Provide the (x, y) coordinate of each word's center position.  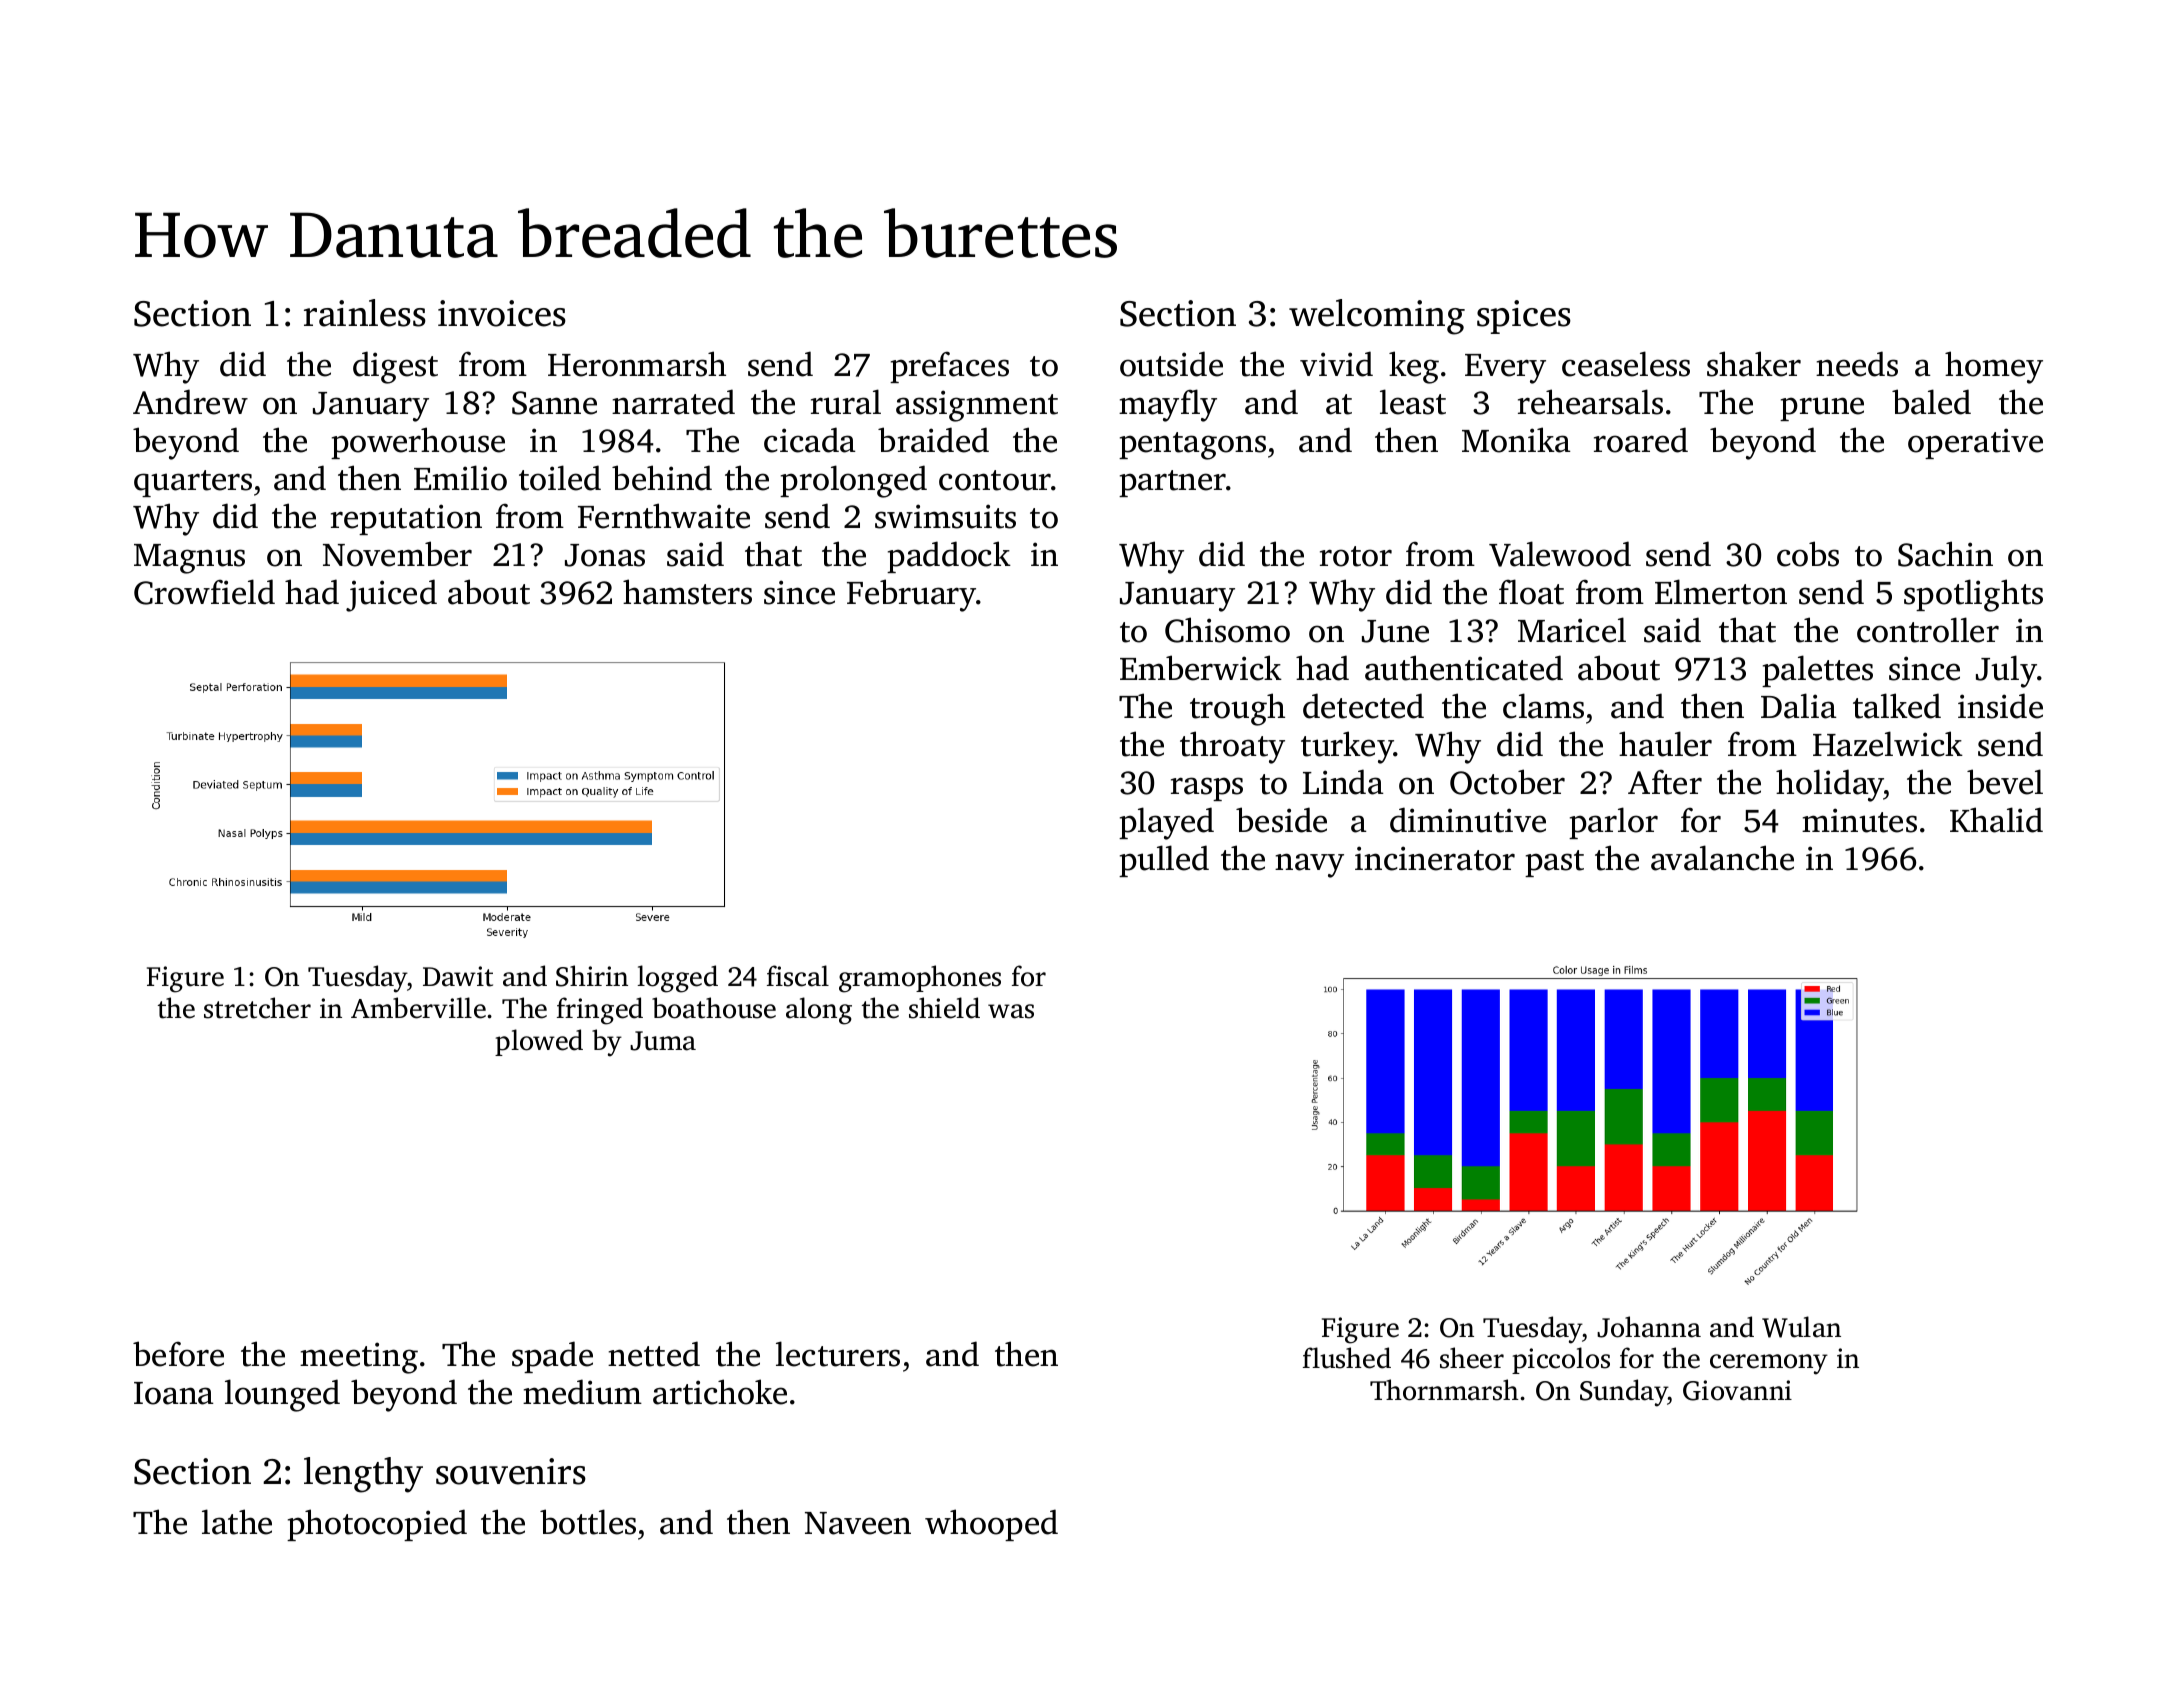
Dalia (1799, 706)
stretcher (257, 1008)
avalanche (1722, 858)
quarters (193, 483)
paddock (949, 557)
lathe (237, 1522)
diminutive (1468, 820)
